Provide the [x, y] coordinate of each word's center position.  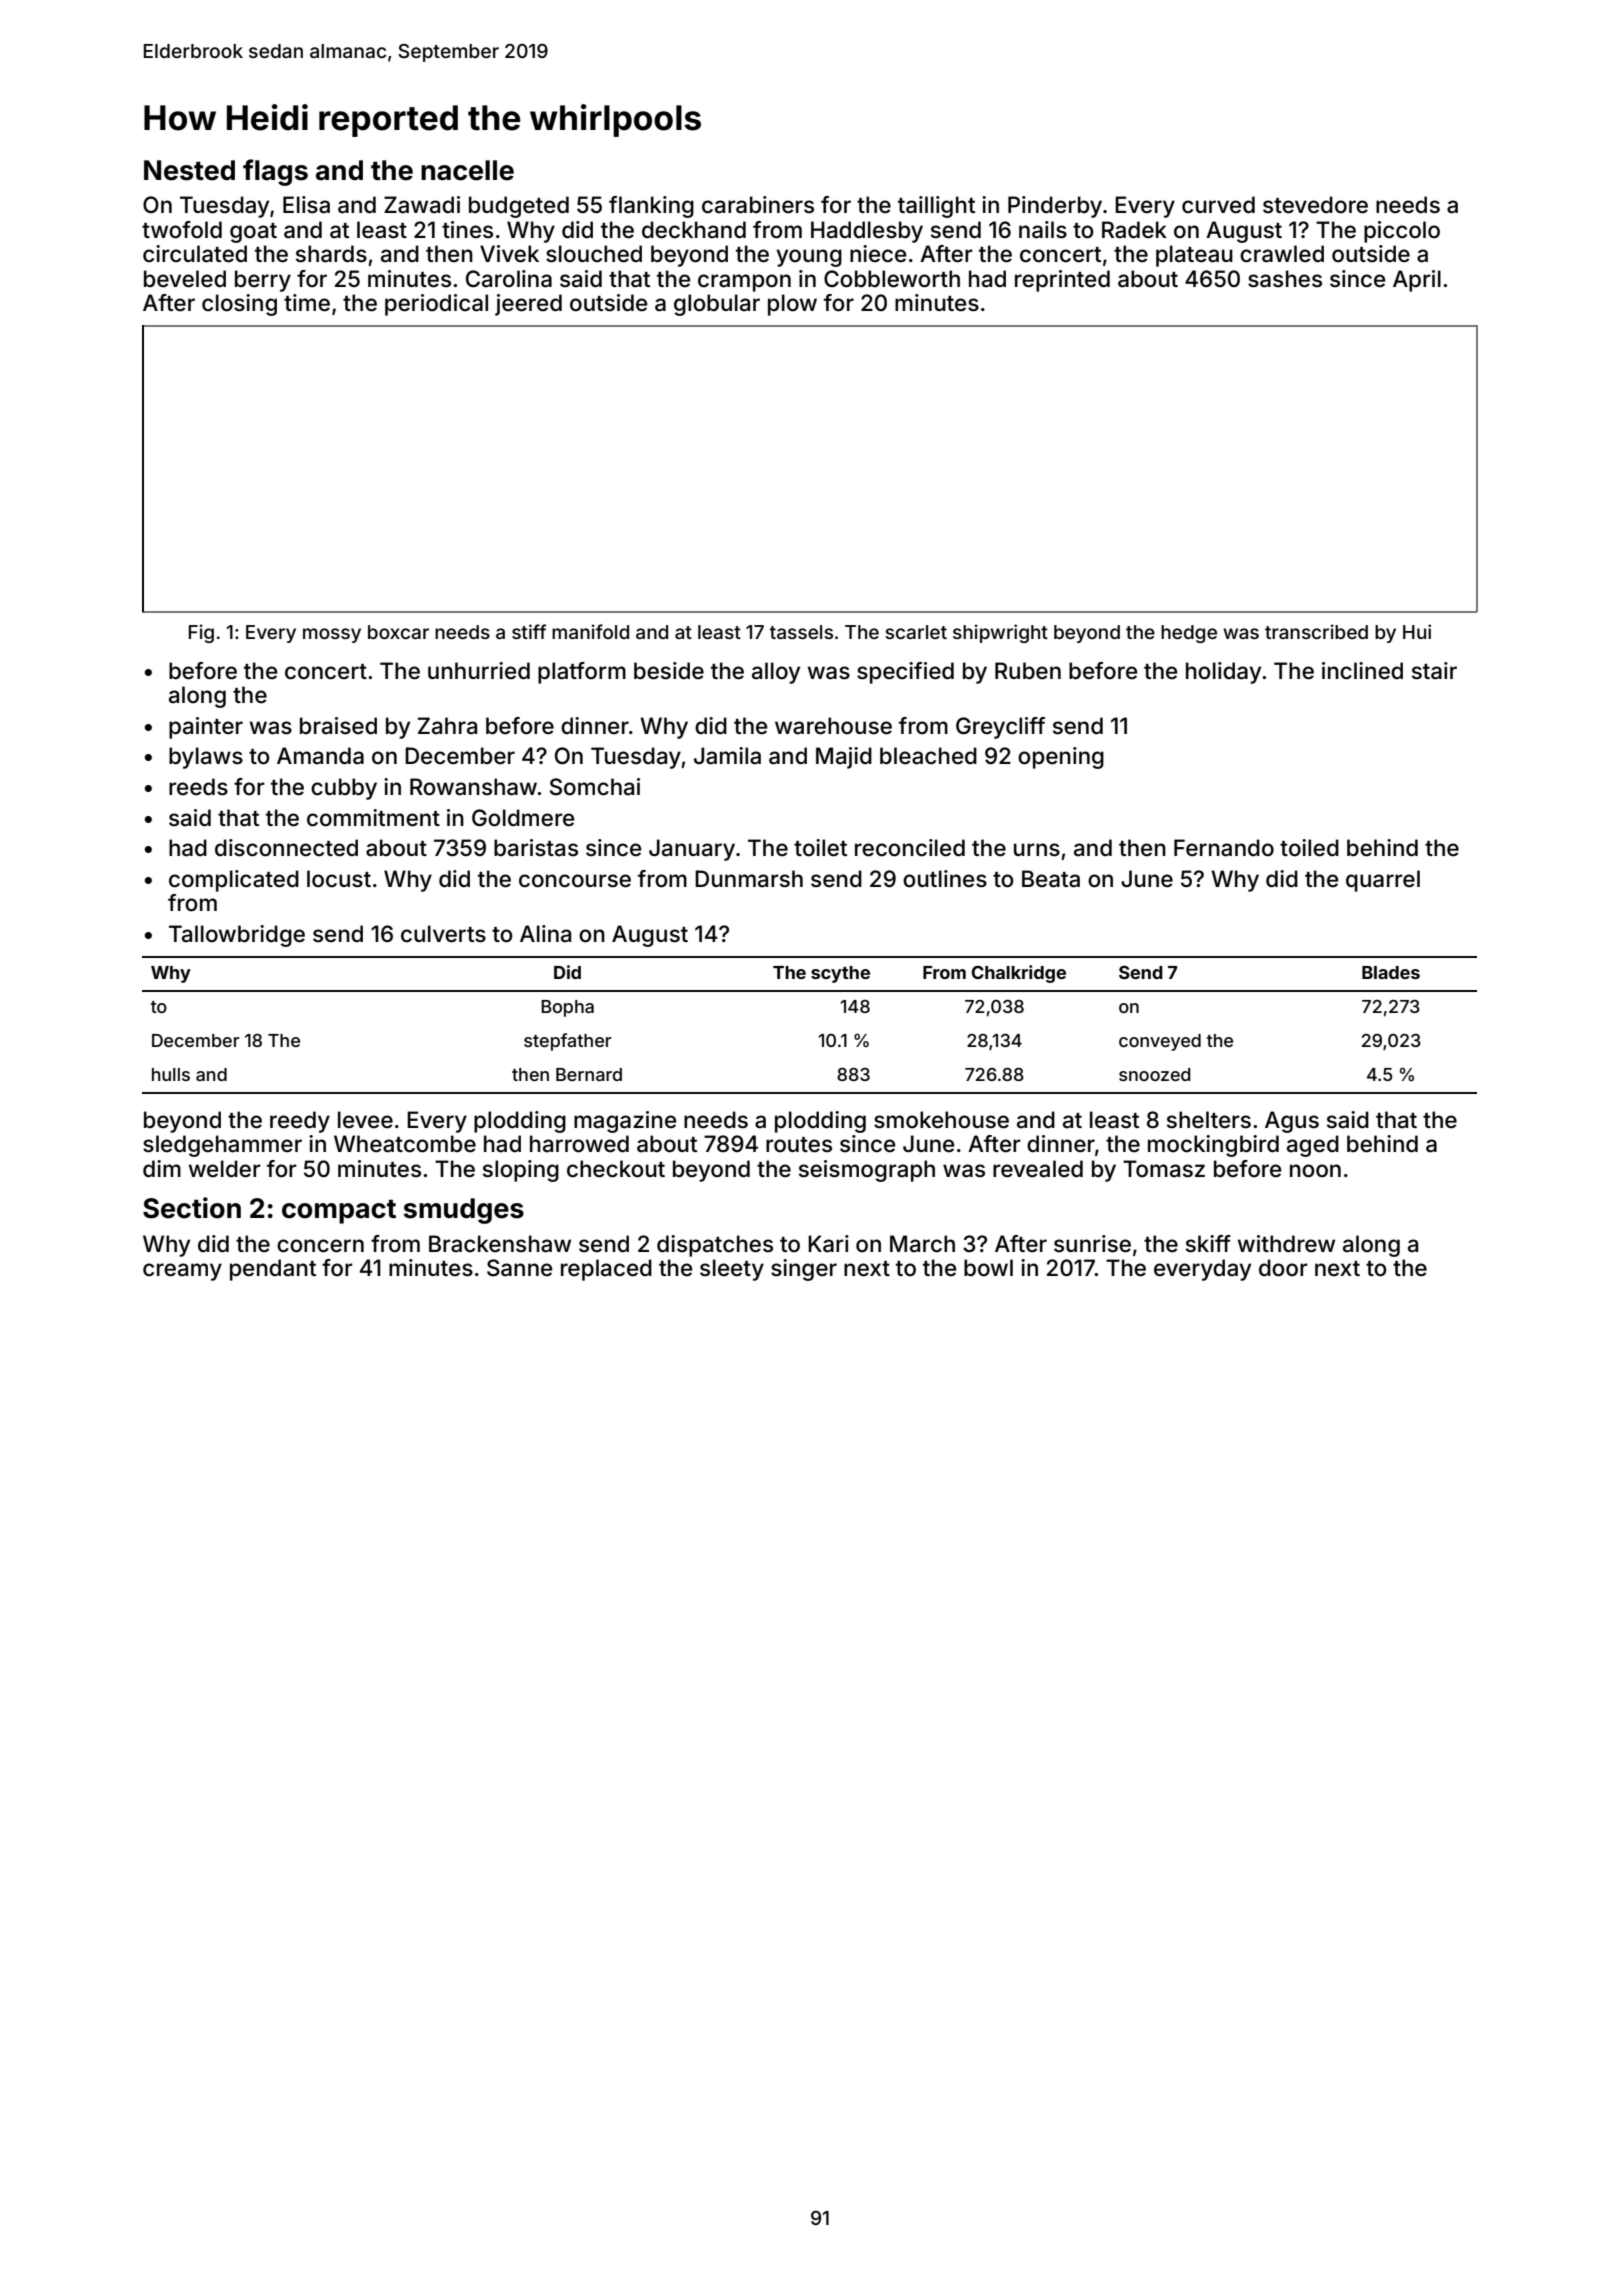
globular [717, 305]
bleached [928, 756]
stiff [529, 631]
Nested [189, 170]
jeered [528, 305]
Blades [1391, 972]
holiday [1223, 673]
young [809, 258]
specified [905, 673]
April [1417, 281]
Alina [545, 934]
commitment [373, 818]
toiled [1309, 848]
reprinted [1062, 281]
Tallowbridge [237, 936]
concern [320, 1246]
